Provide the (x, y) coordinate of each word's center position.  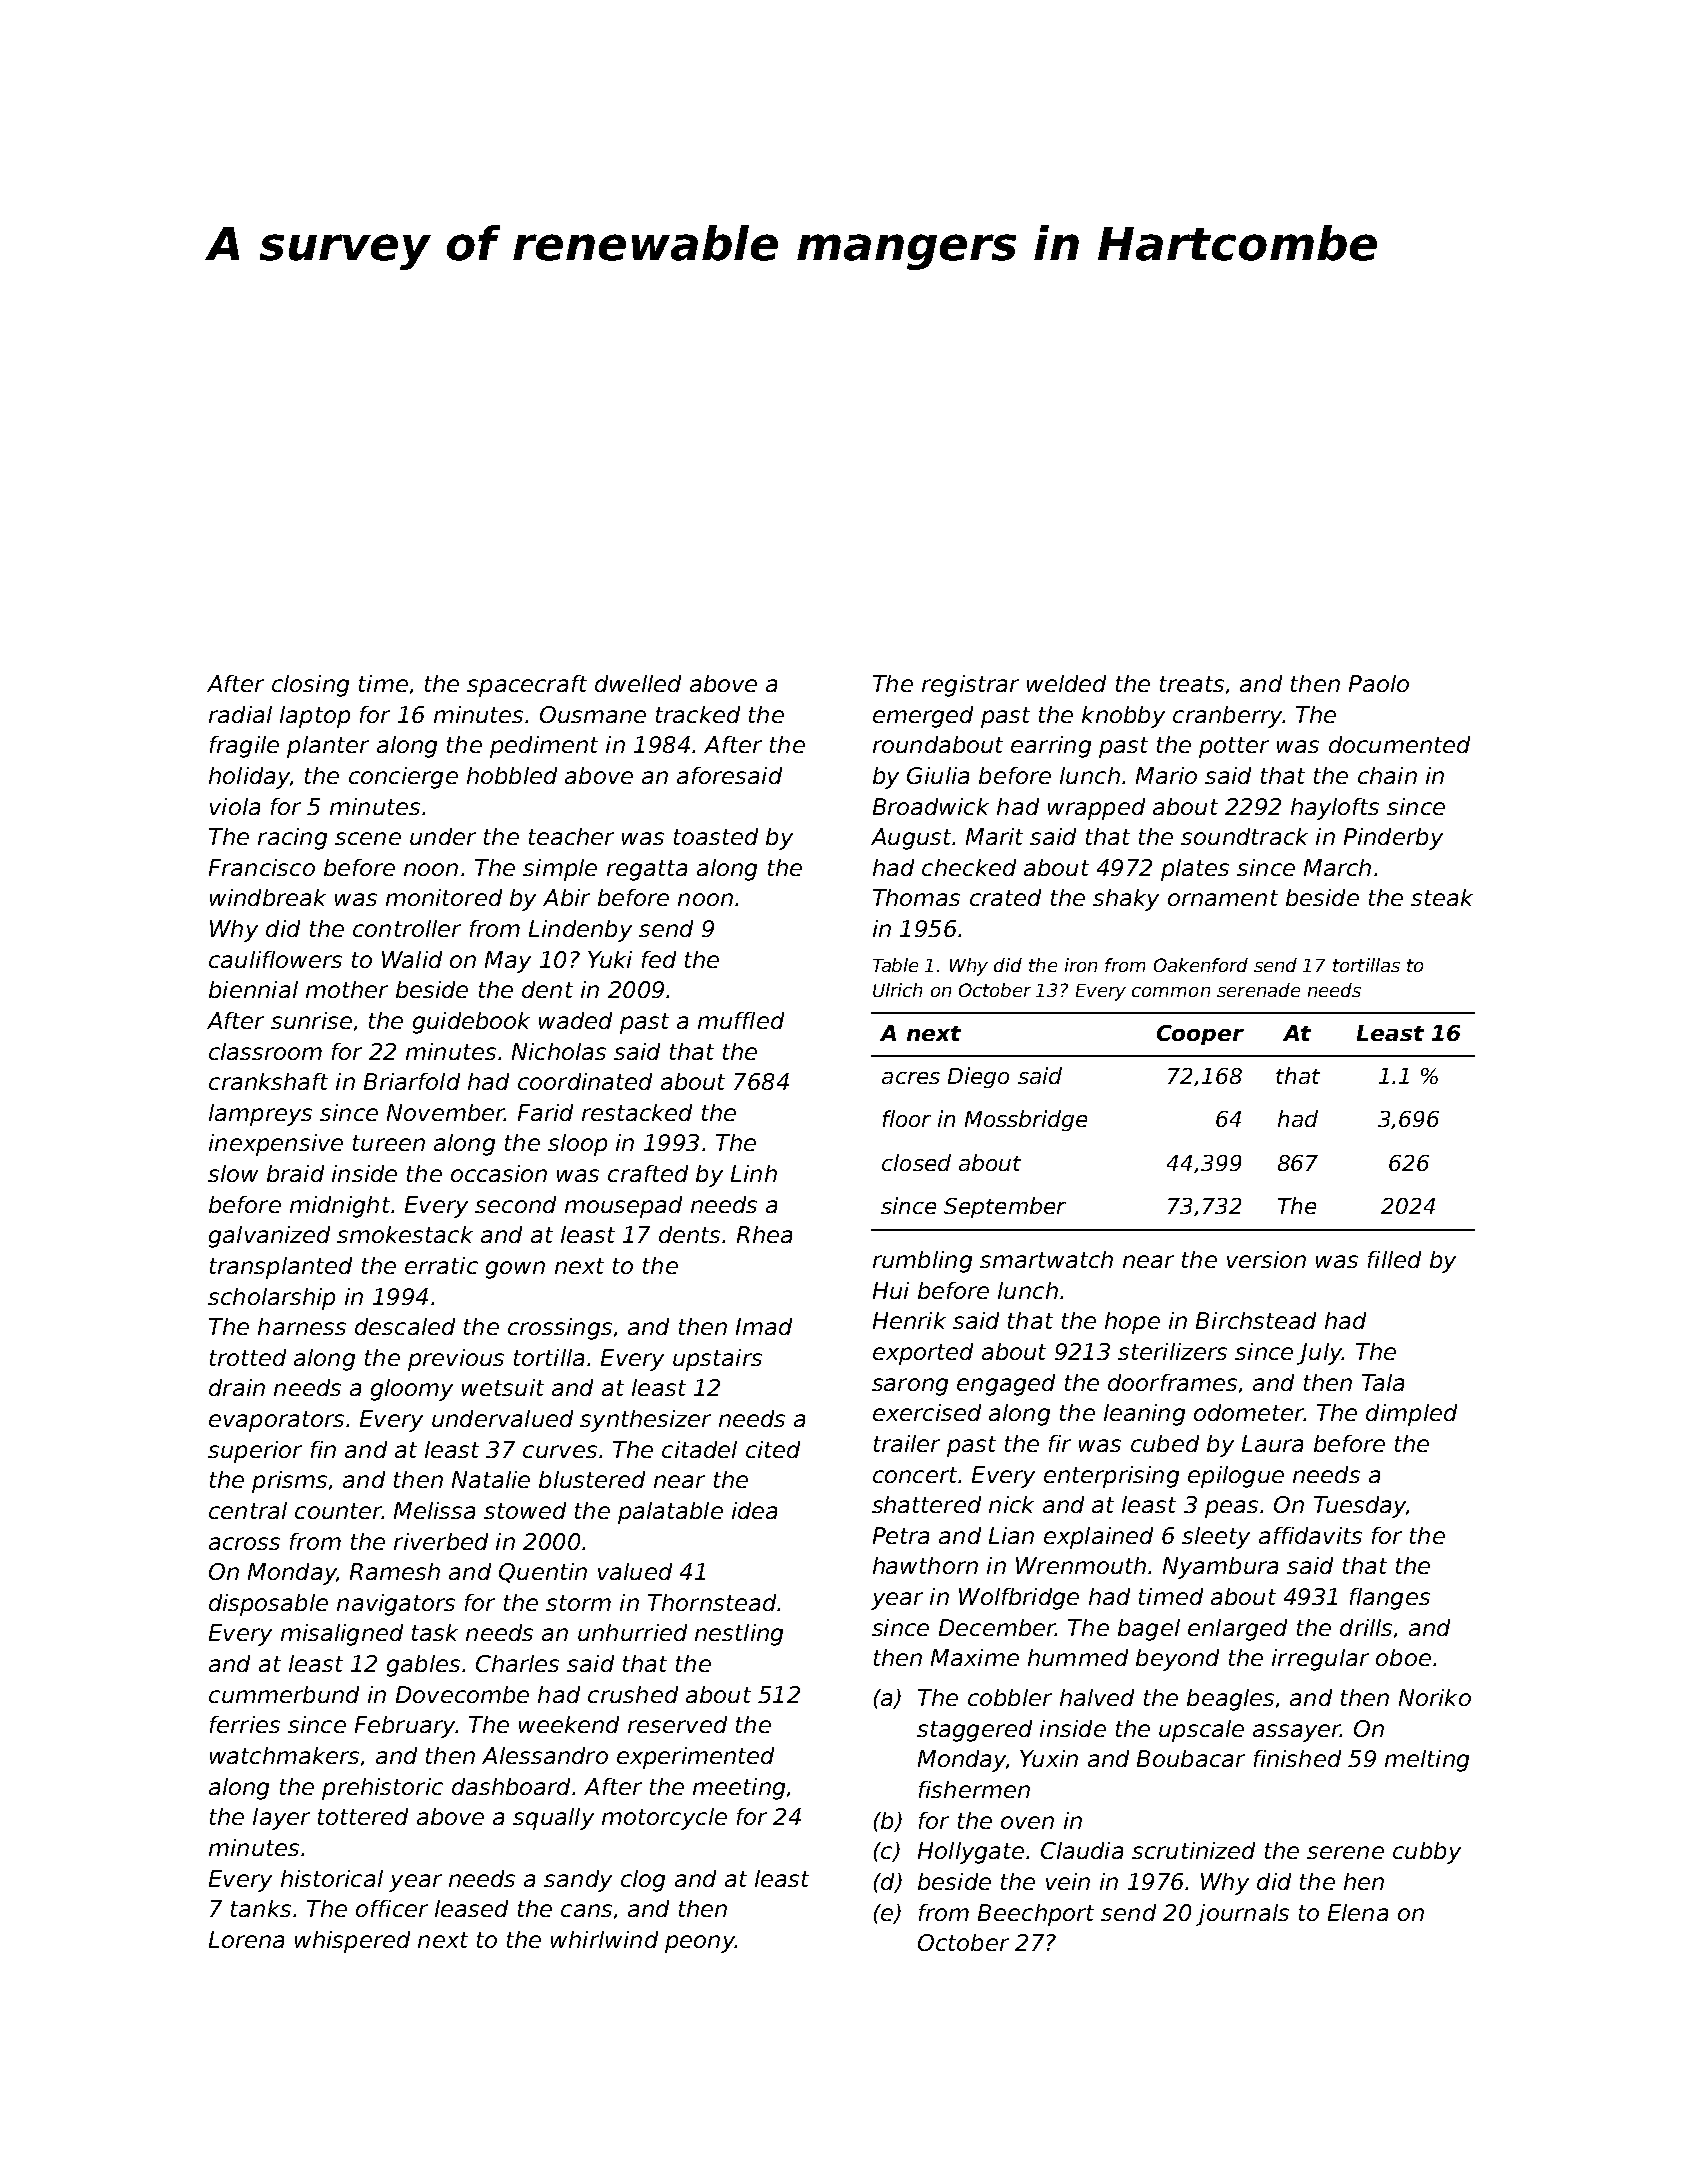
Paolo (1379, 683)
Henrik (909, 1320)
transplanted (281, 1268)
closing (310, 686)
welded (1066, 683)
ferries (245, 1724)
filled (1394, 1259)
